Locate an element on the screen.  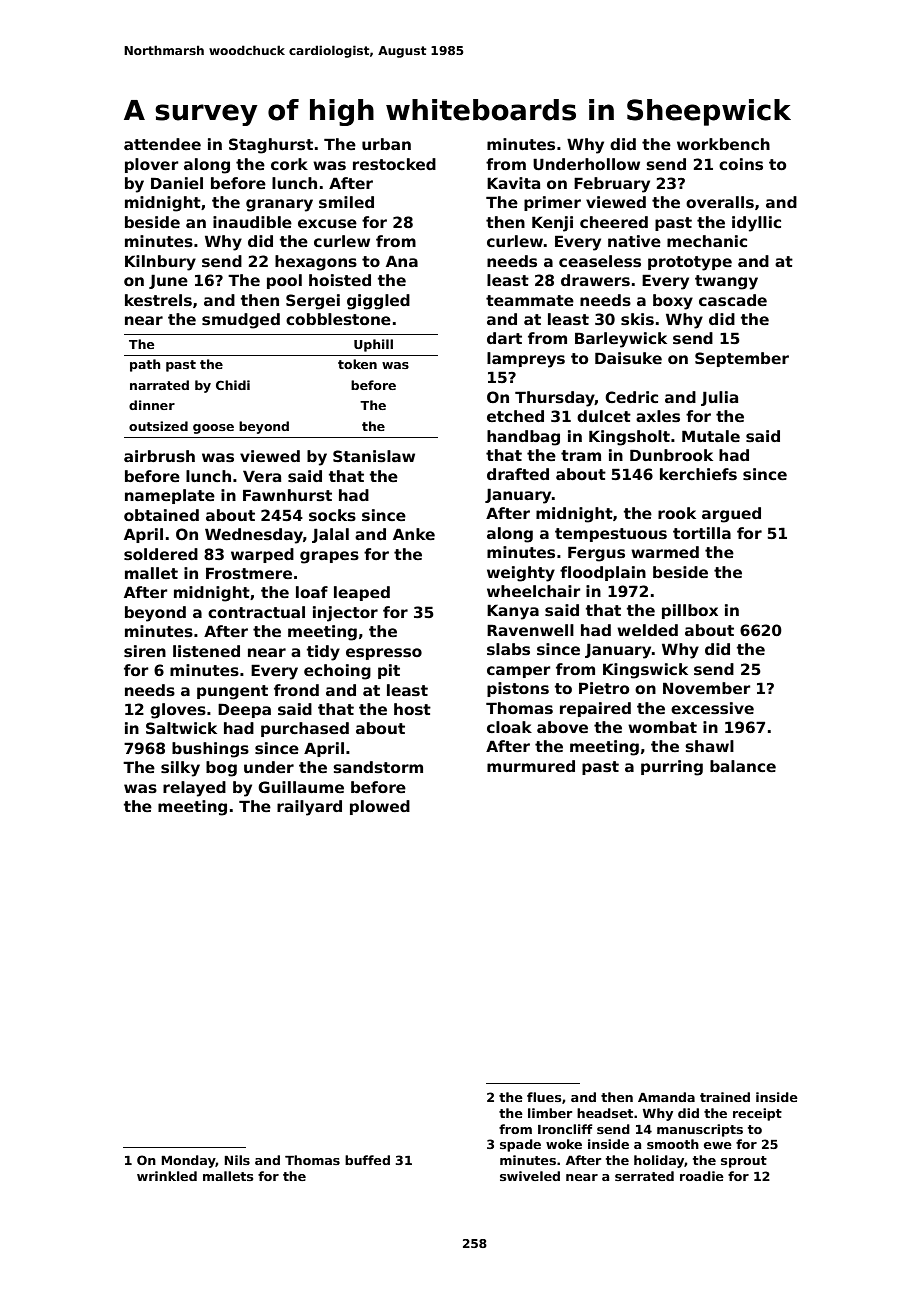
espresso is located at coordinates (384, 654).
